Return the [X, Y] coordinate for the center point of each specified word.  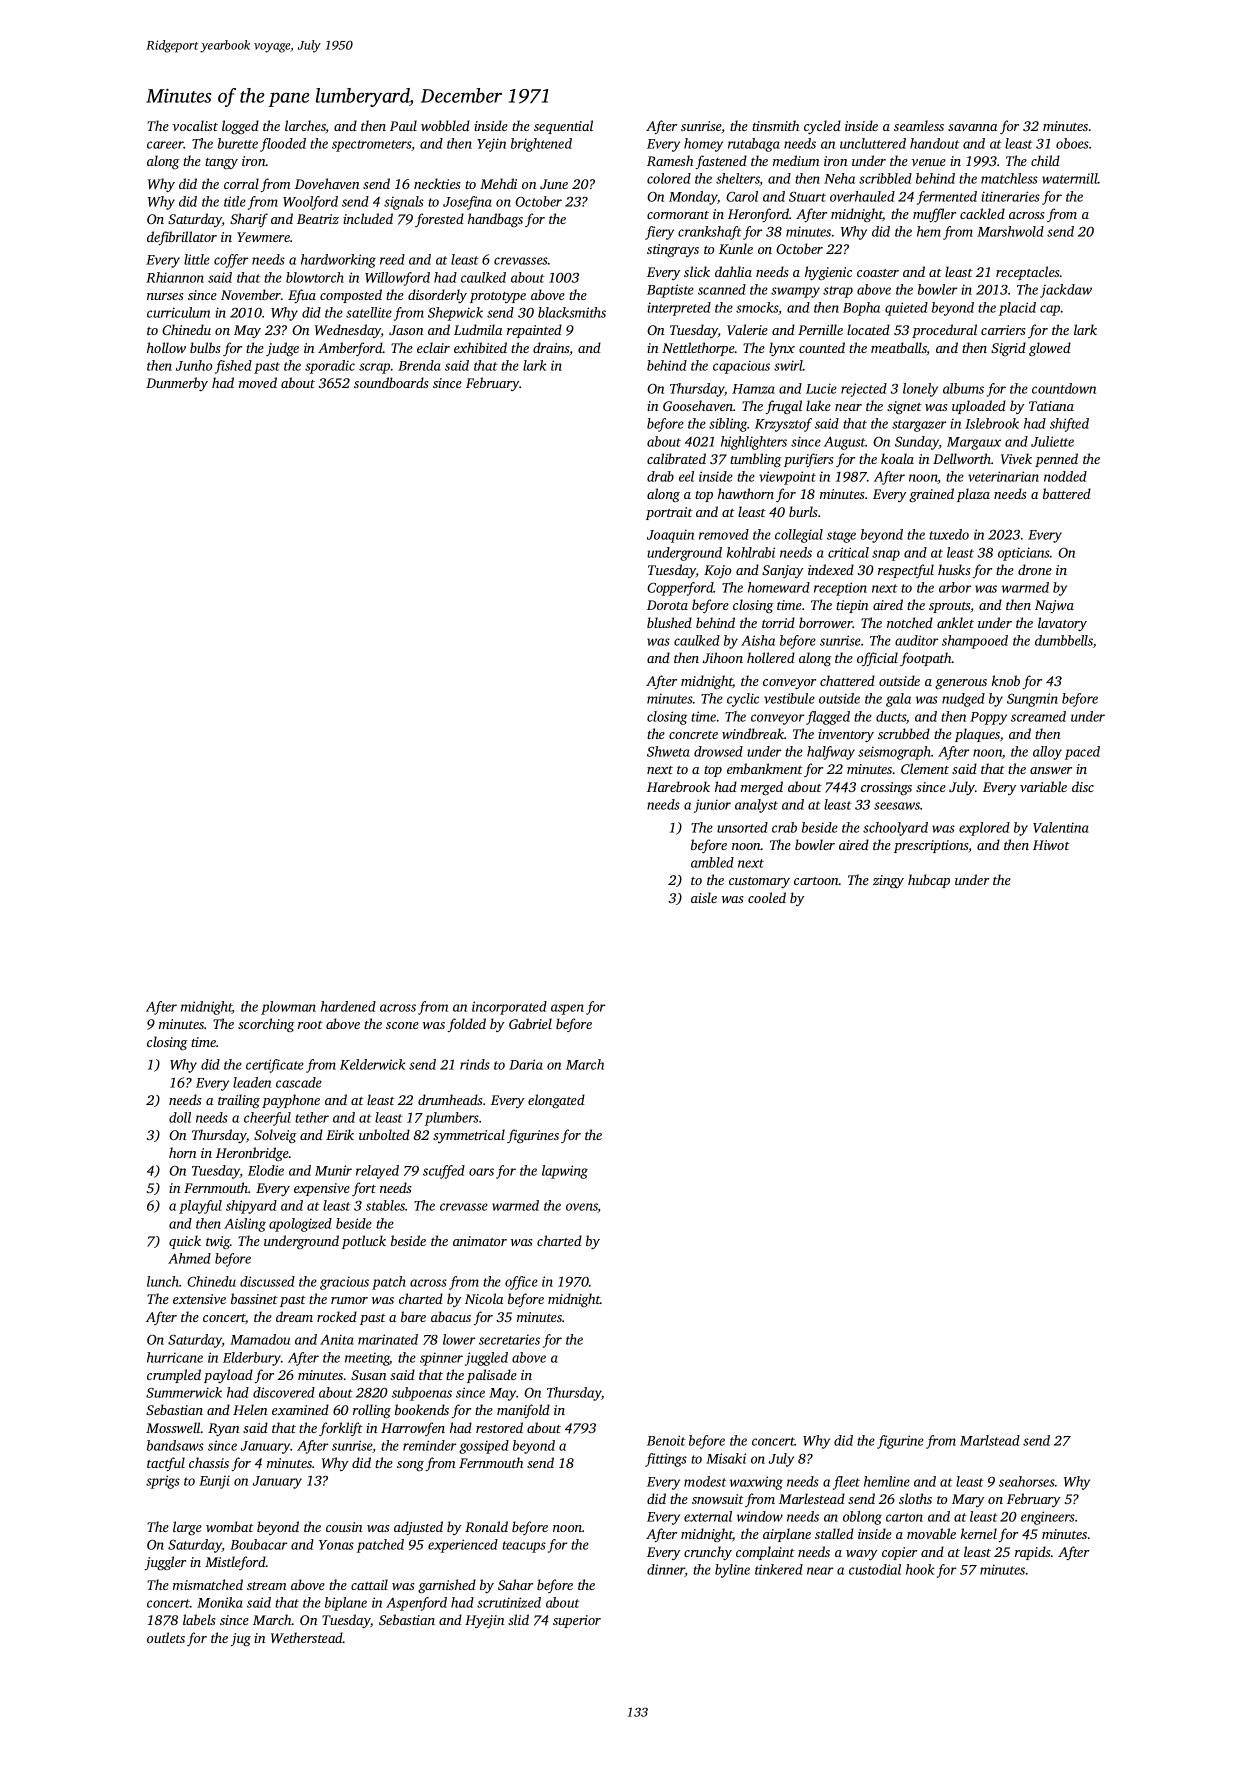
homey [703, 145]
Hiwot [1051, 845]
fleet [846, 1483]
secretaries [509, 1339]
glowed [1050, 349]
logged [240, 127]
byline [732, 1571]
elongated [556, 1101]
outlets [166, 1637]
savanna [972, 127]
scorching [266, 1025]
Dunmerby [177, 384]
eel [686, 476]
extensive [199, 1299]
